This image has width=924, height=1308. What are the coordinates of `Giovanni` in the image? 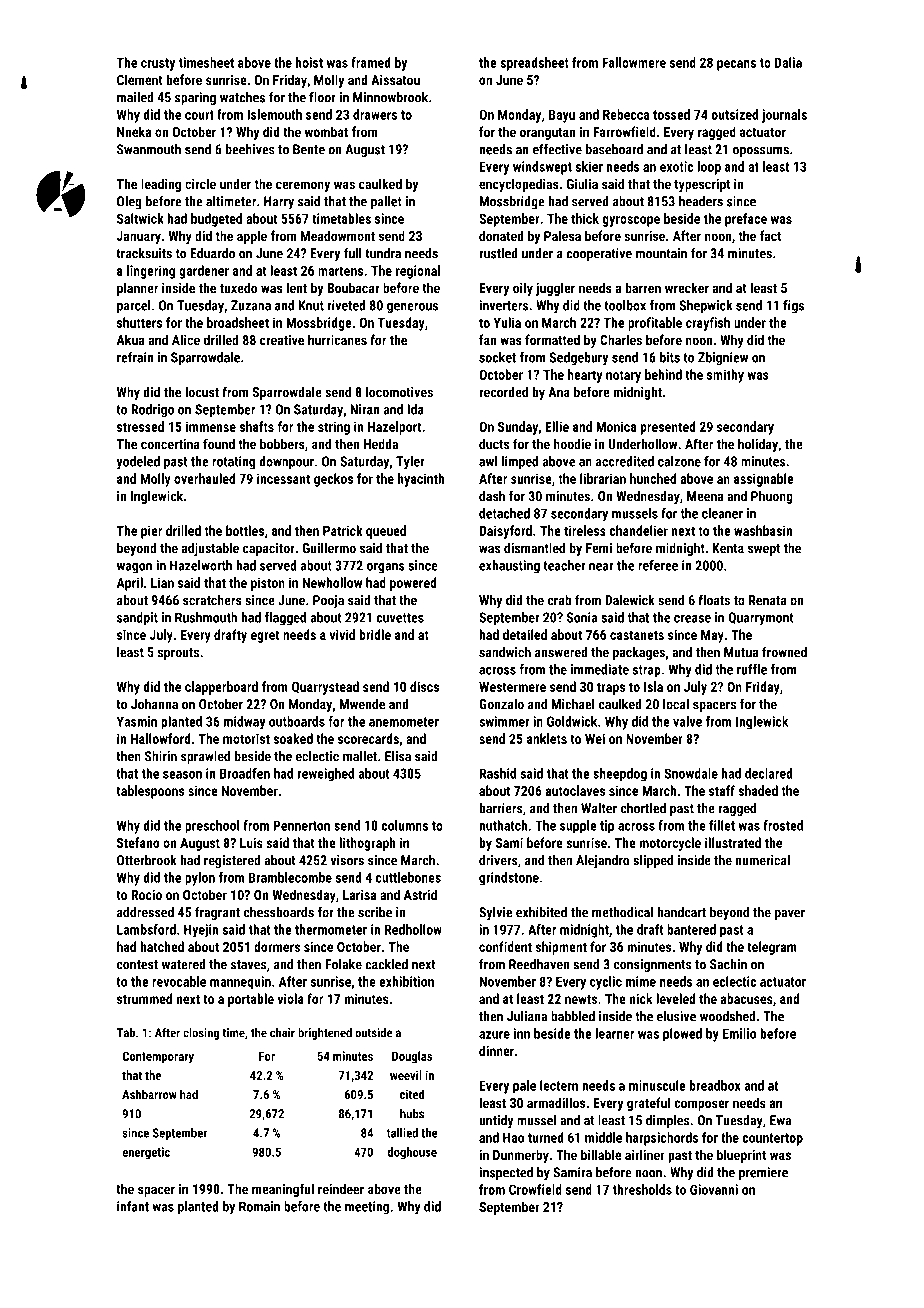 It's located at (714, 1189).
